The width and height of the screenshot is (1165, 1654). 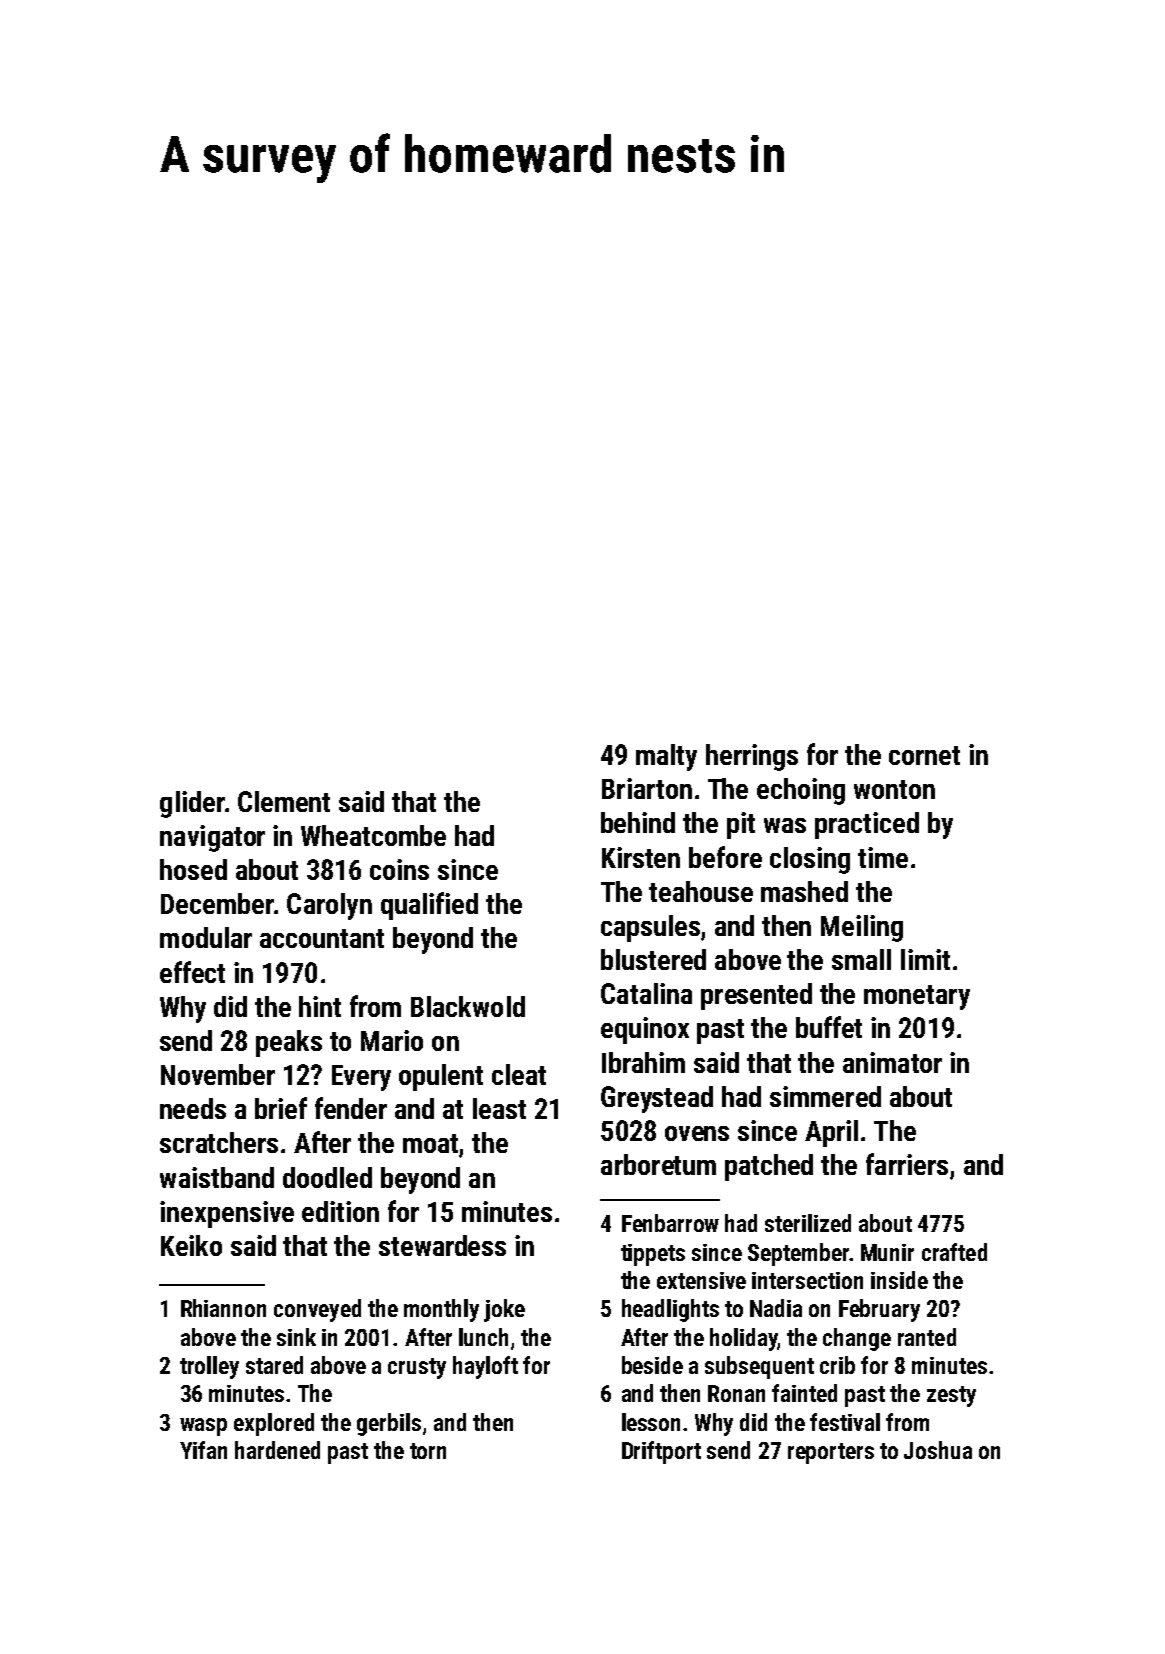 What do you see at coordinates (284, 801) in the screenshot?
I see `Clement` at bounding box center [284, 801].
